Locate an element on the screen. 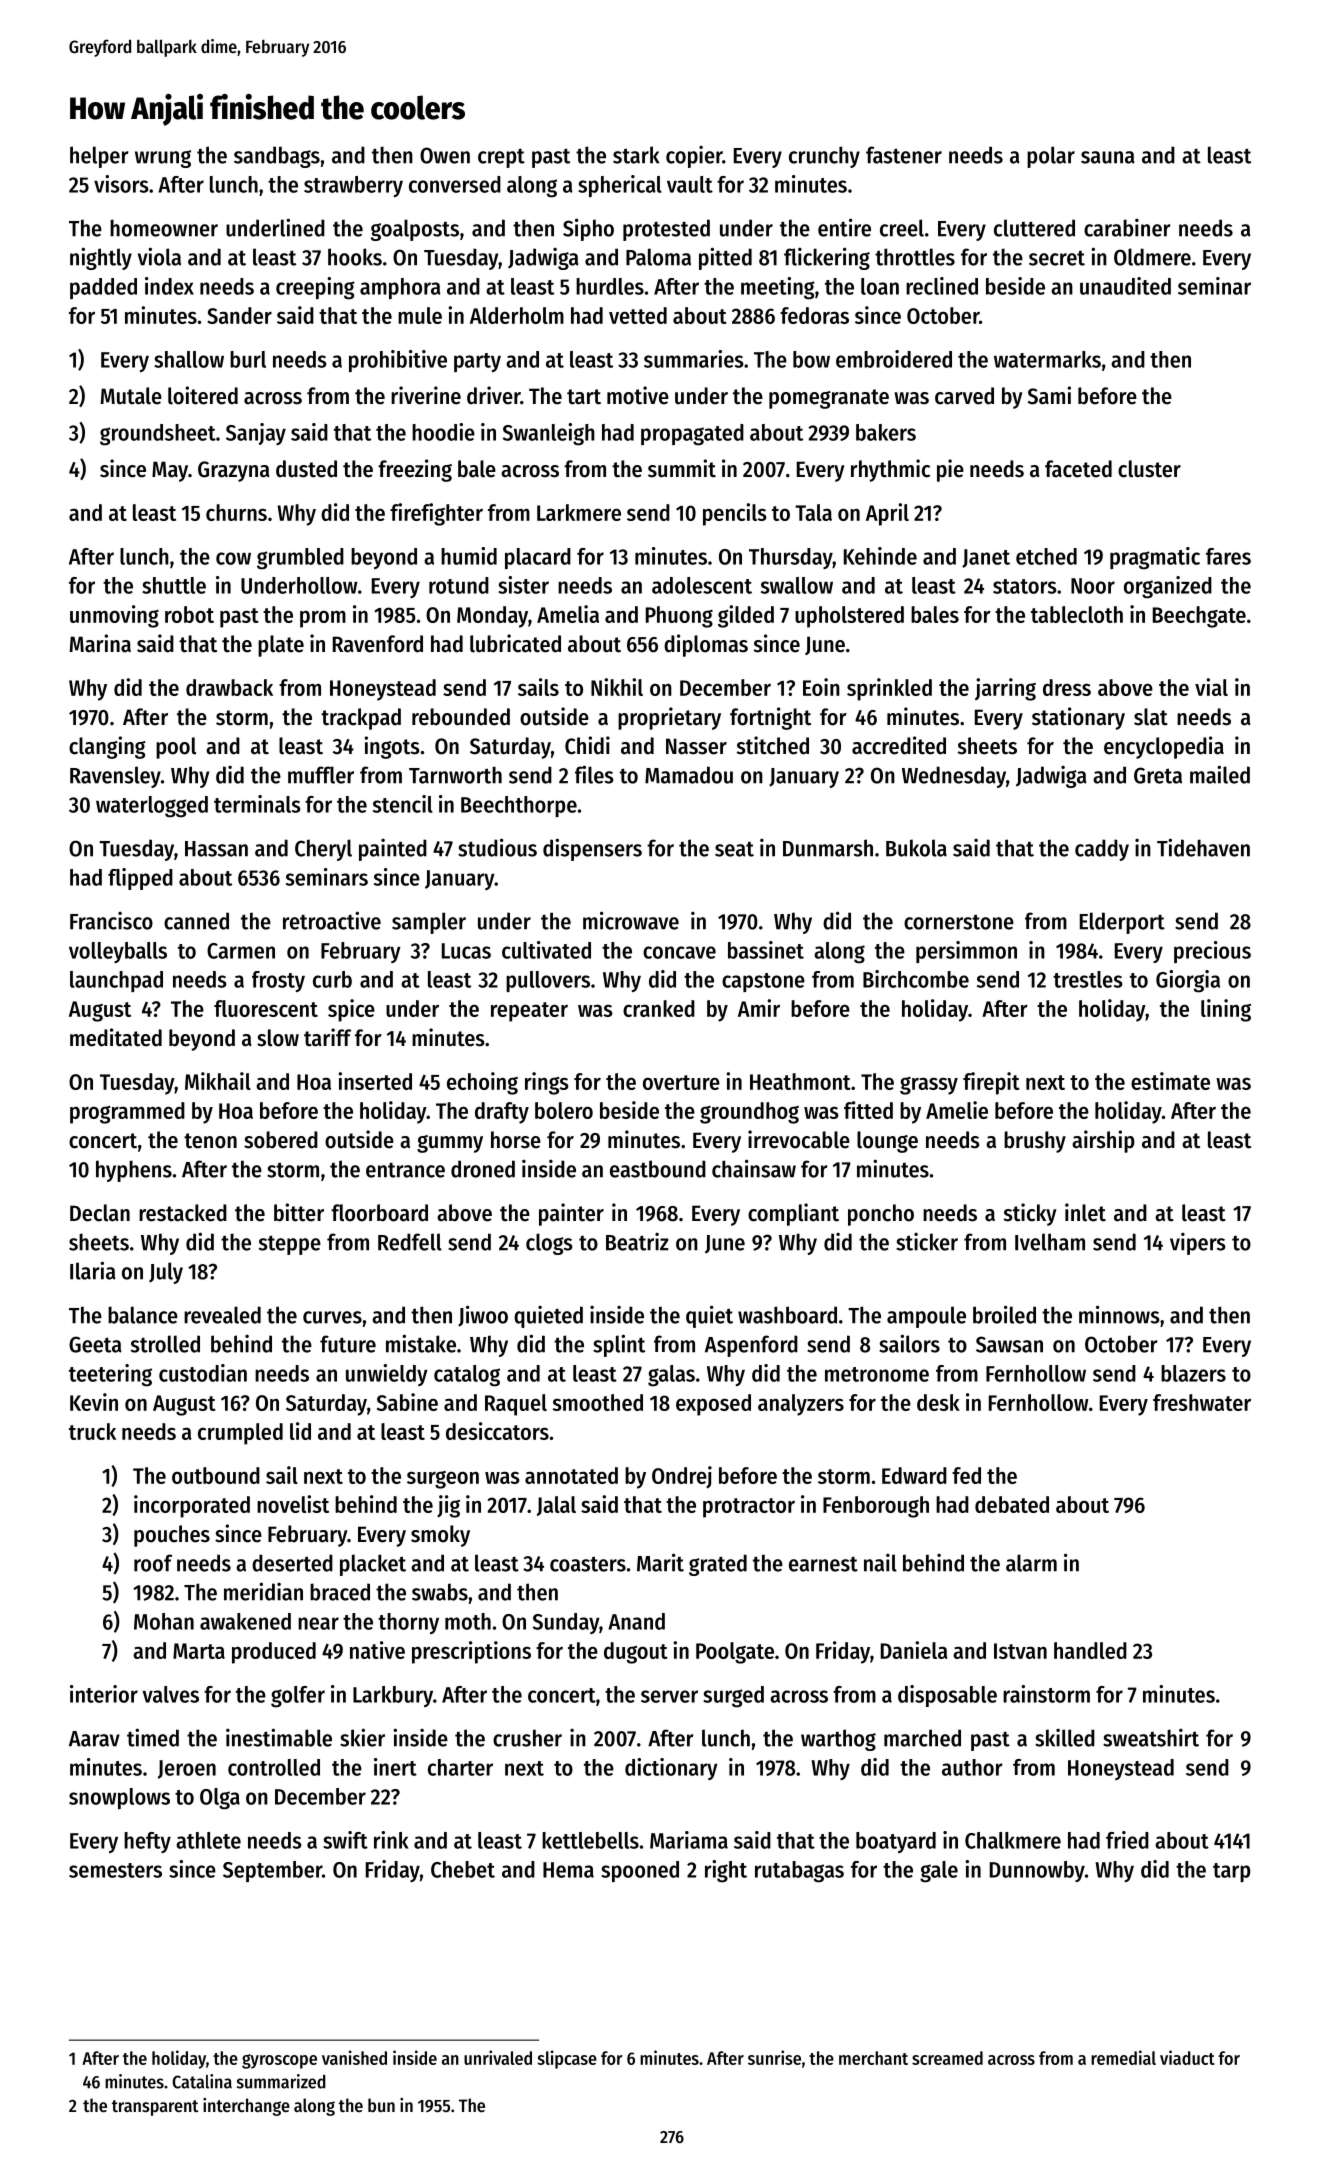 Image resolution: width=1320 pixels, height=2174 pixels. cluster is located at coordinates (1149, 469).
